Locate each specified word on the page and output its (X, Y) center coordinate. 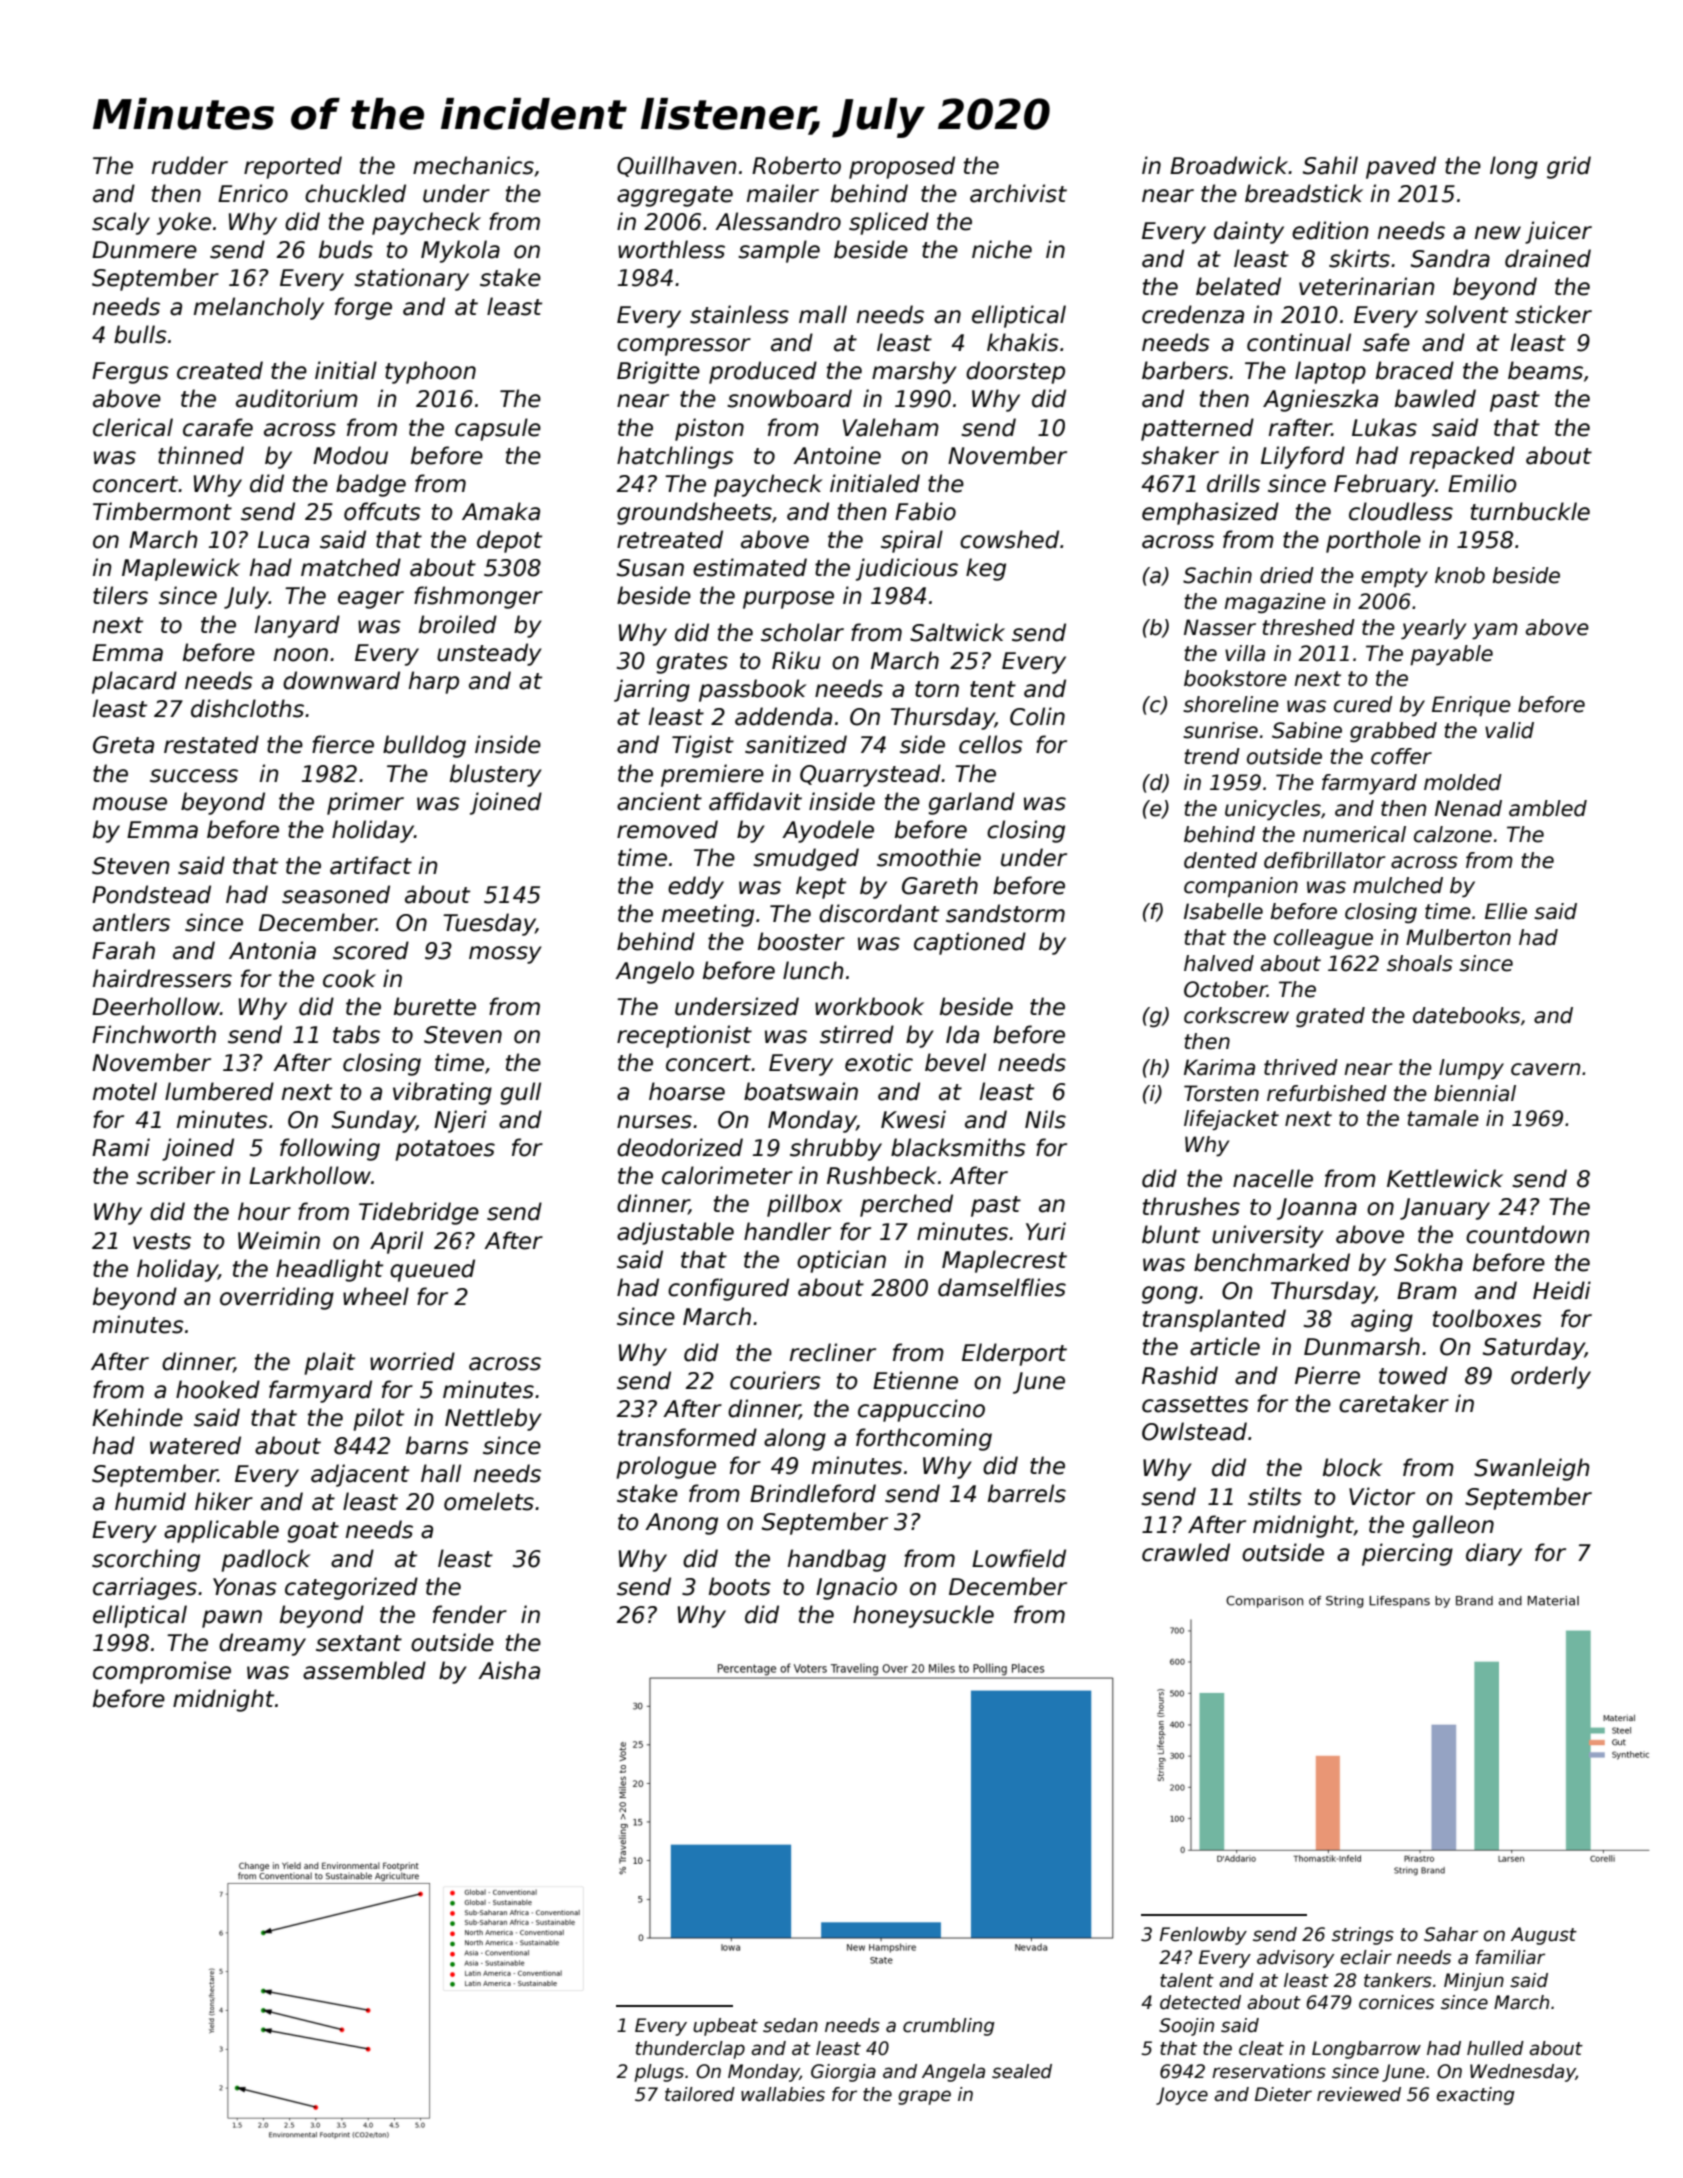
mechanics (473, 165)
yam (1495, 631)
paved (1401, 167)
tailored (700, 2094)
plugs (659, 2073)
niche (1002, 249)
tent (993, 689)
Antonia (272, 950)
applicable (221, 1531)
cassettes (1195, 1404)
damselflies (1002, 1287)
